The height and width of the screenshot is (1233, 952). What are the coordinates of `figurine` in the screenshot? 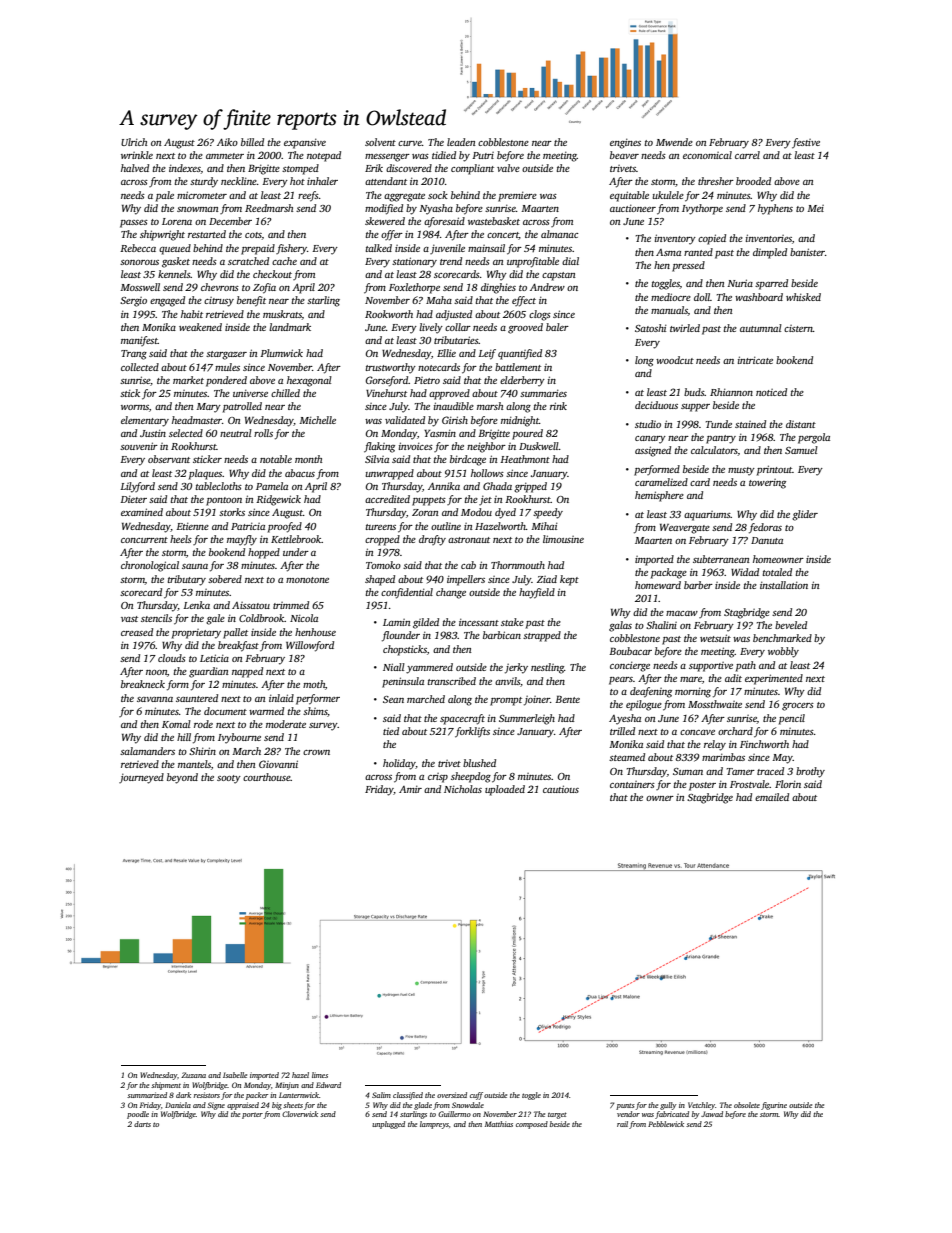 It's located at (774, 1106).
